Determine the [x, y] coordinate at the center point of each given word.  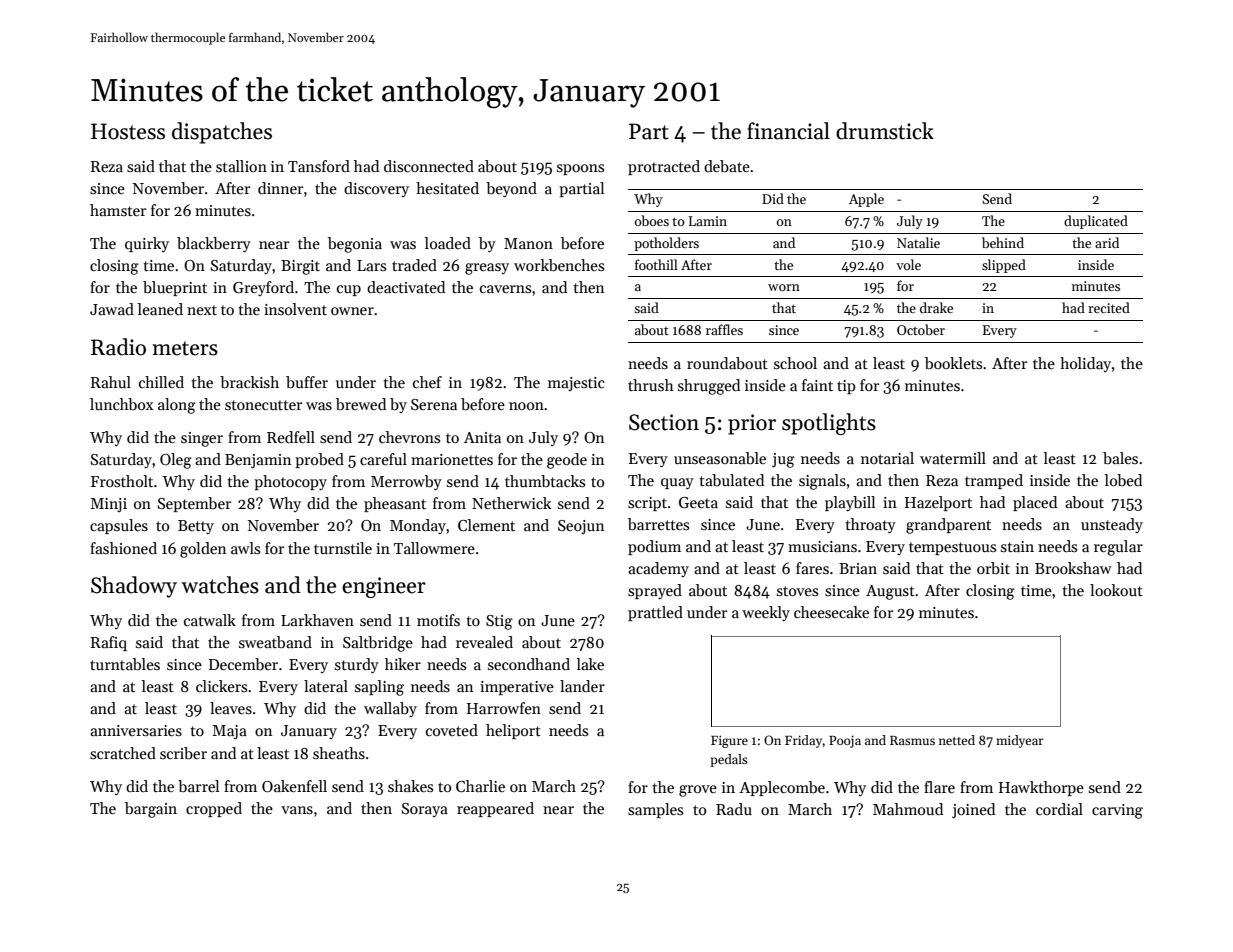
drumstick [885, 131]
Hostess [128, 131]
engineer [384, 587]
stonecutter [263, 405]
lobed [1123, 480]
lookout [1116, 590]
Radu [734, 809]
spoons [580, 169]
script [647, 504]
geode [567, 461]
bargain [151, 810]
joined [973, 811]
